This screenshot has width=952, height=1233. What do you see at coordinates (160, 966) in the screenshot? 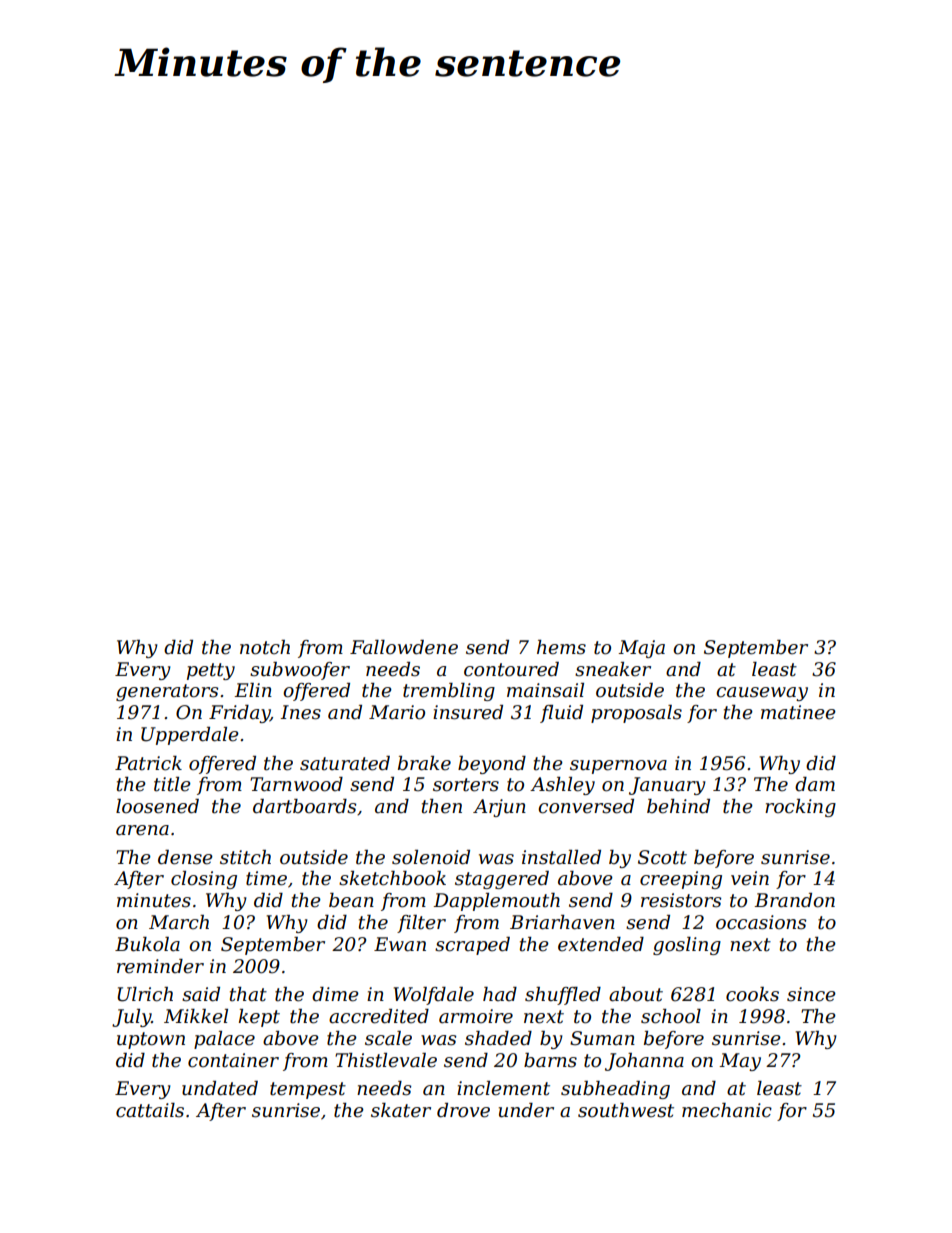
I see `reminder` at bounding box center [160, 966].
